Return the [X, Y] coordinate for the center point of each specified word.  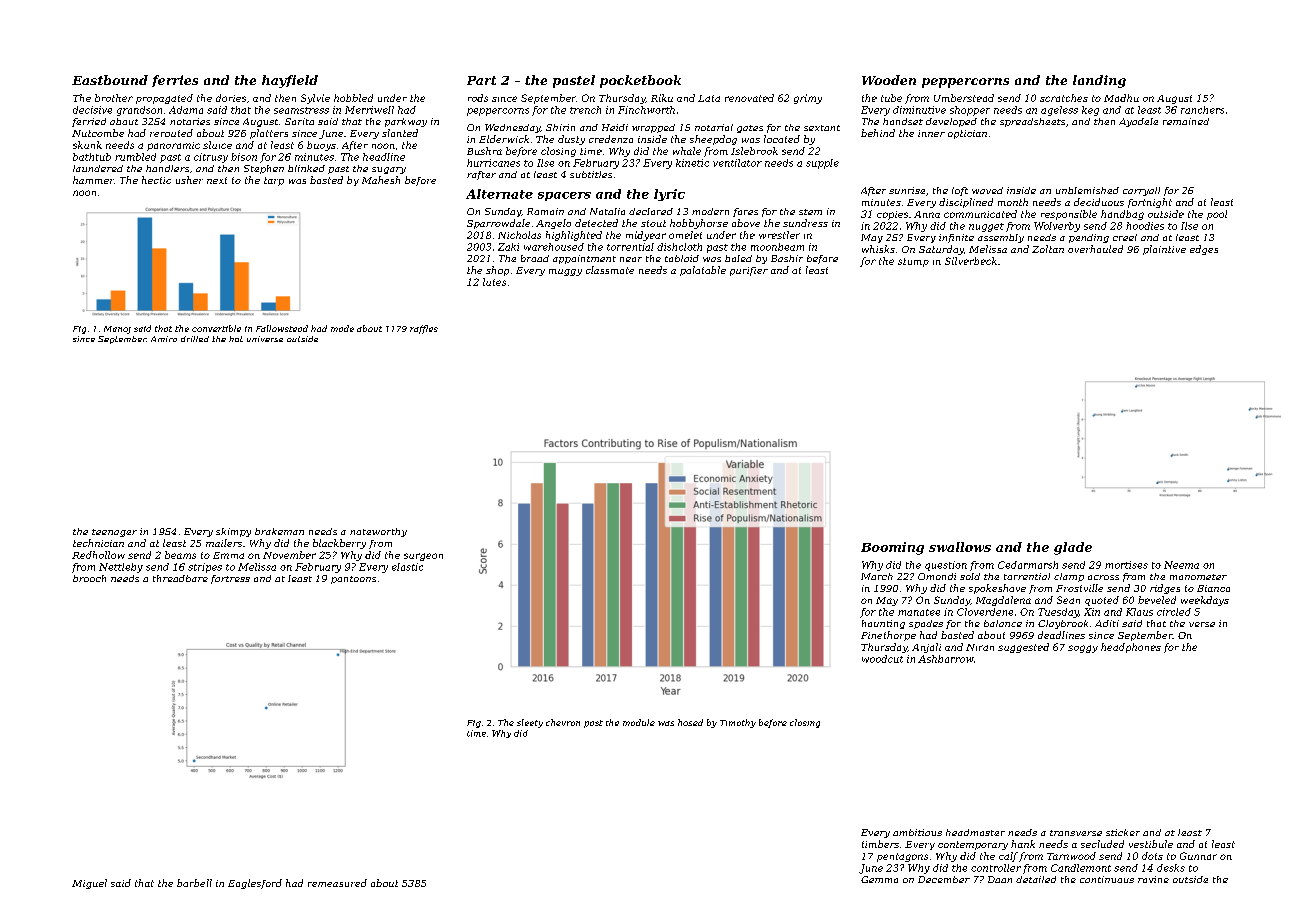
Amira [164, 339]
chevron [563, 722]
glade [1073, 548]
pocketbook [640, 81]
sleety [530, 723]
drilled [195, 339]
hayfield [290, 81]
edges [1204, 250]
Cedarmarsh [1028, 565]
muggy [565, 272]
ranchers [1202, 110]
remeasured [337, 883]
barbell [194, 883]
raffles [424, 329]
